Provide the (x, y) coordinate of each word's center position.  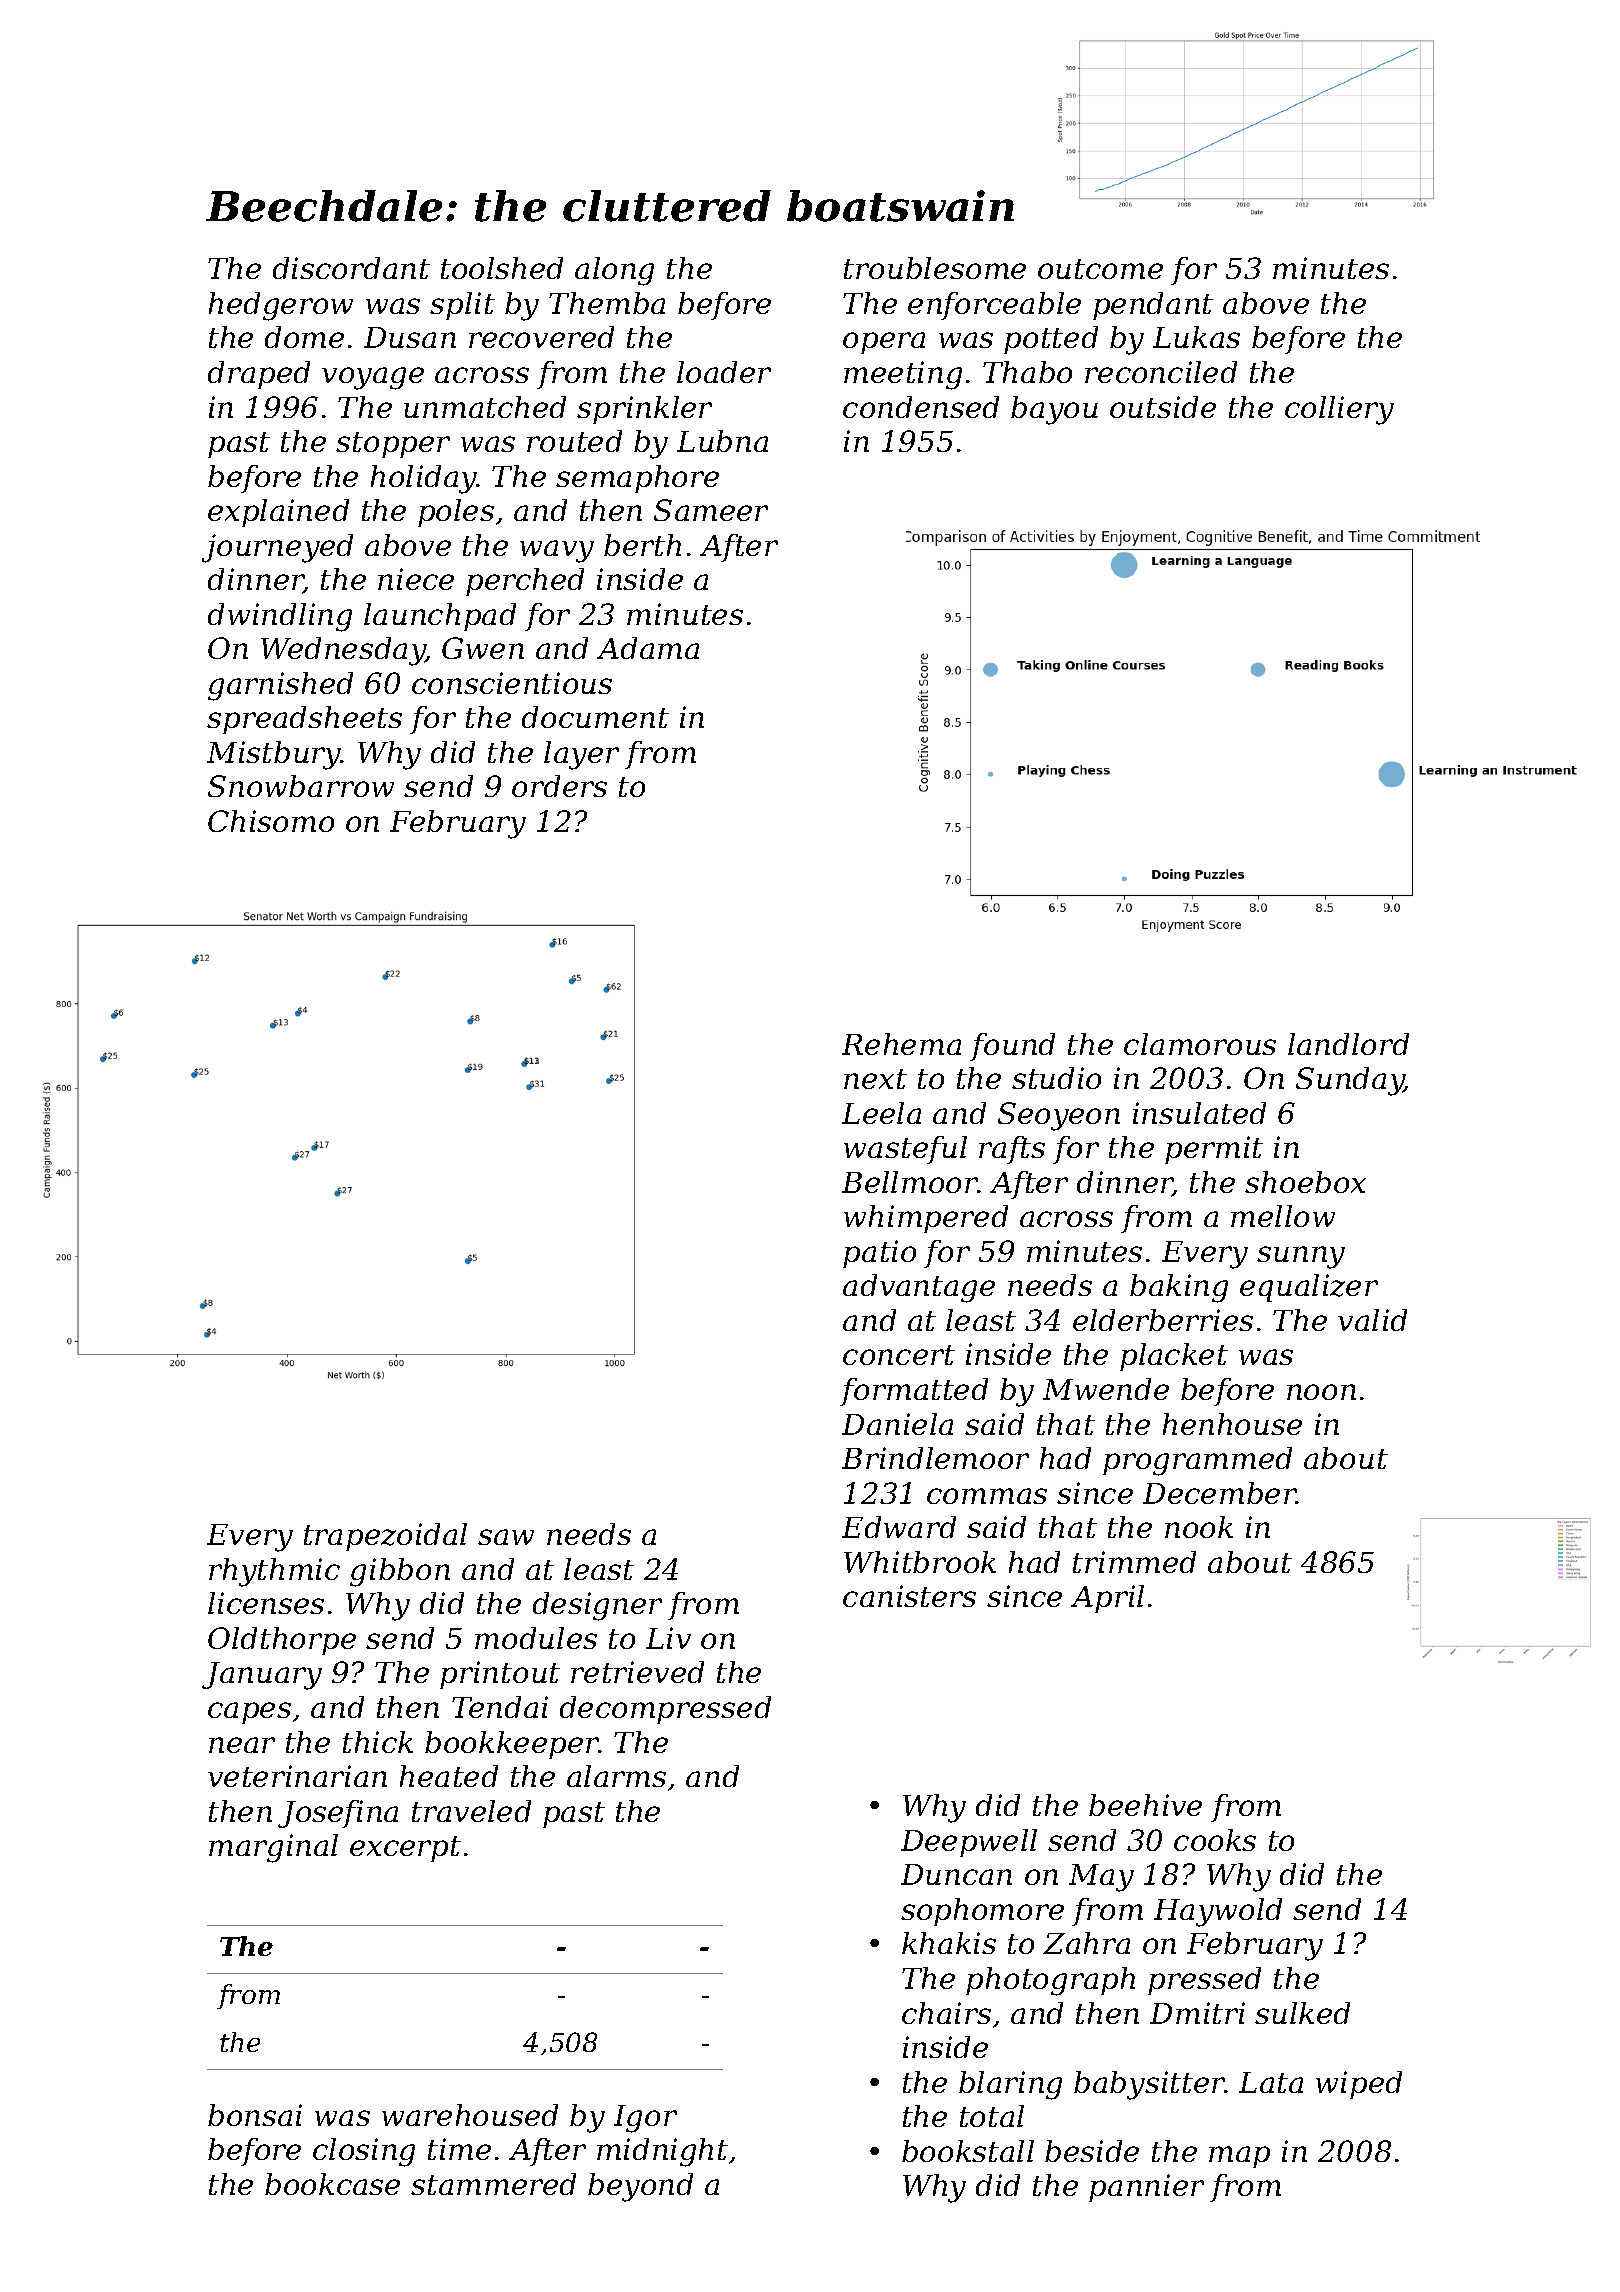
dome (304, 337)
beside (1092, 2151)
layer (581, 755)
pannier (1146, 2188)
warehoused (470, 2115)
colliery (1339, 410)
